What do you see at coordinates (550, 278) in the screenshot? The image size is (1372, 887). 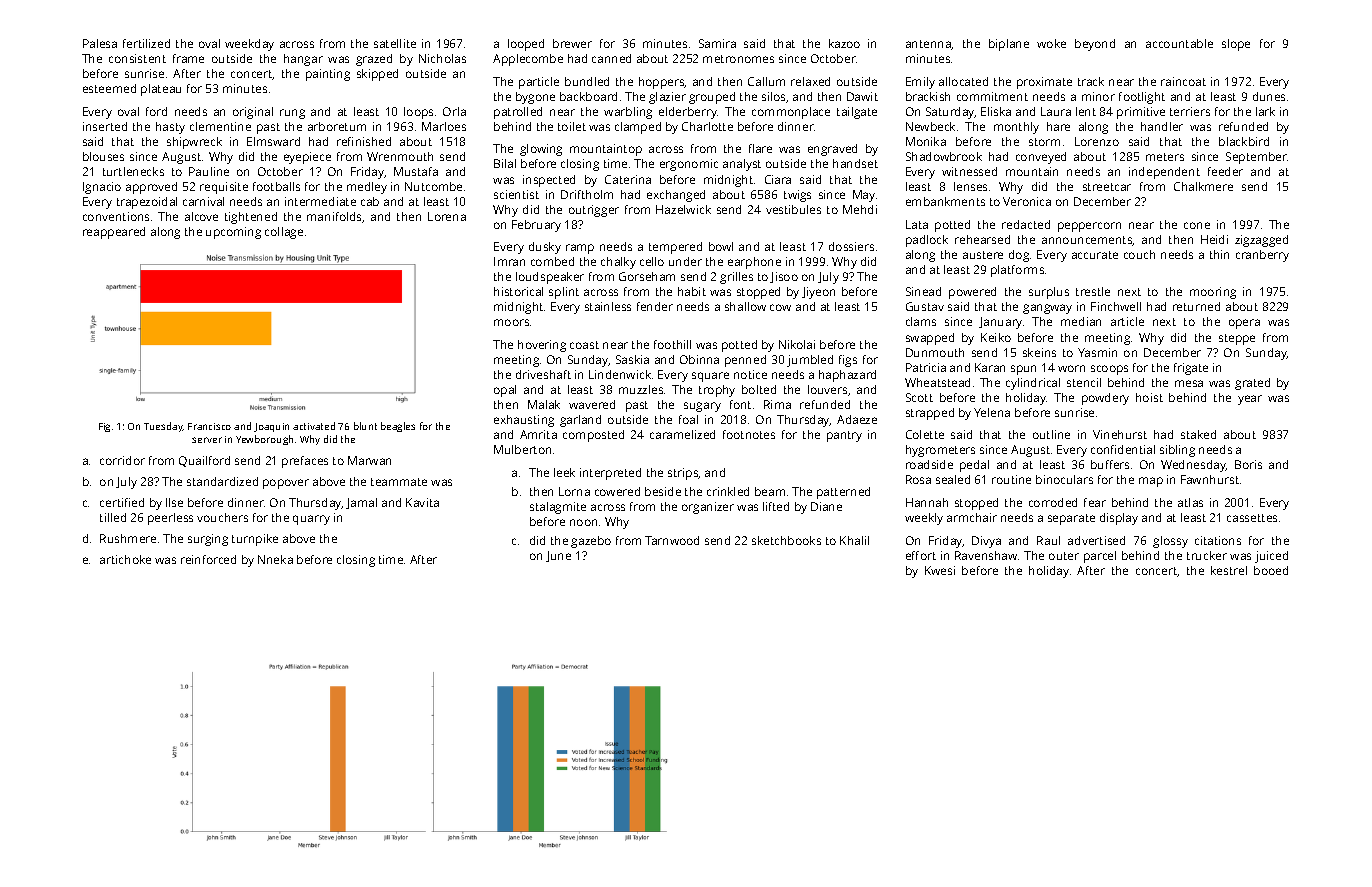 I see `loudspeaker` at bounding box center [550, 278].
